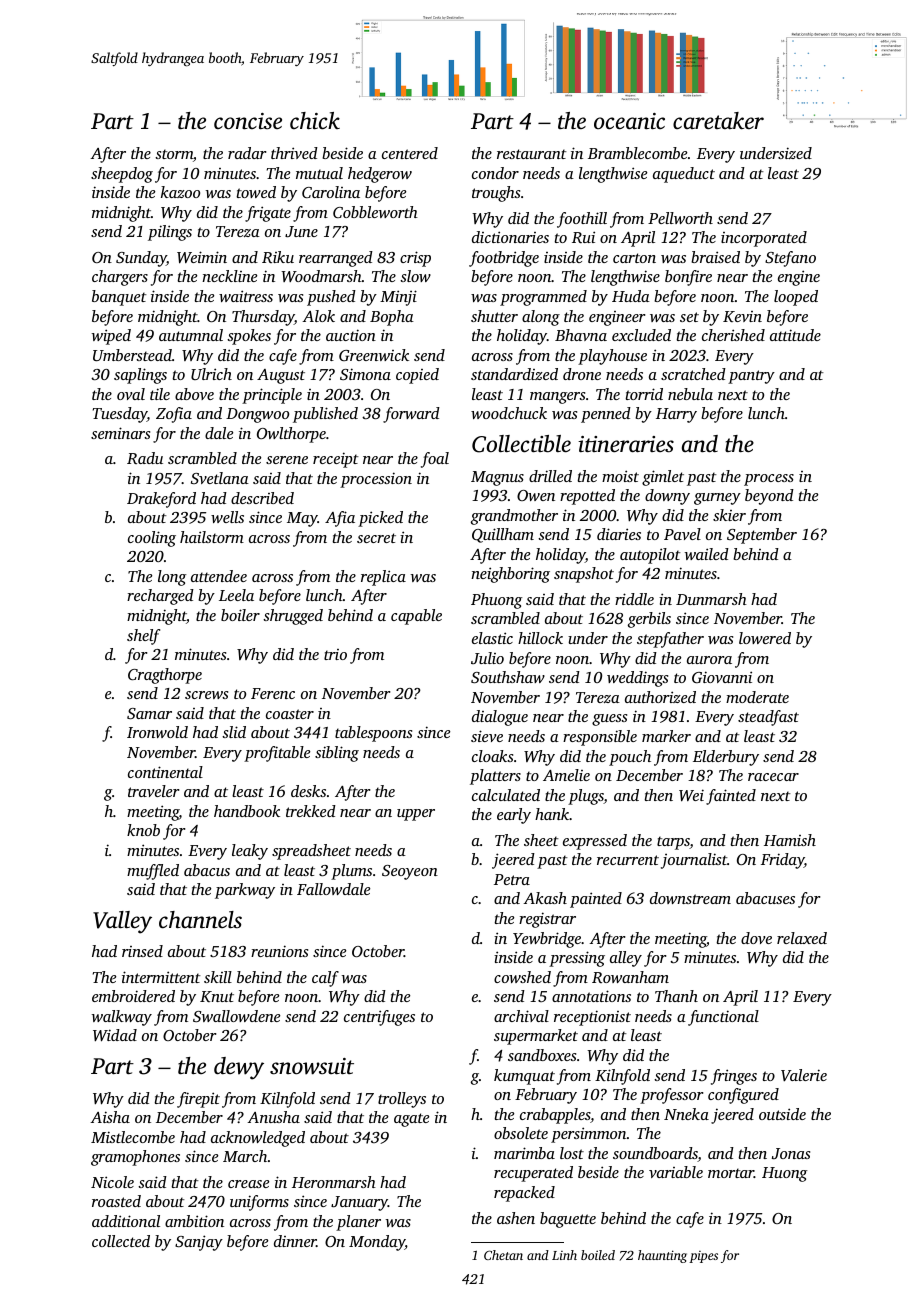  Describe the element at coordinates (631, 296) in the page. I see `Huda` at that location.
